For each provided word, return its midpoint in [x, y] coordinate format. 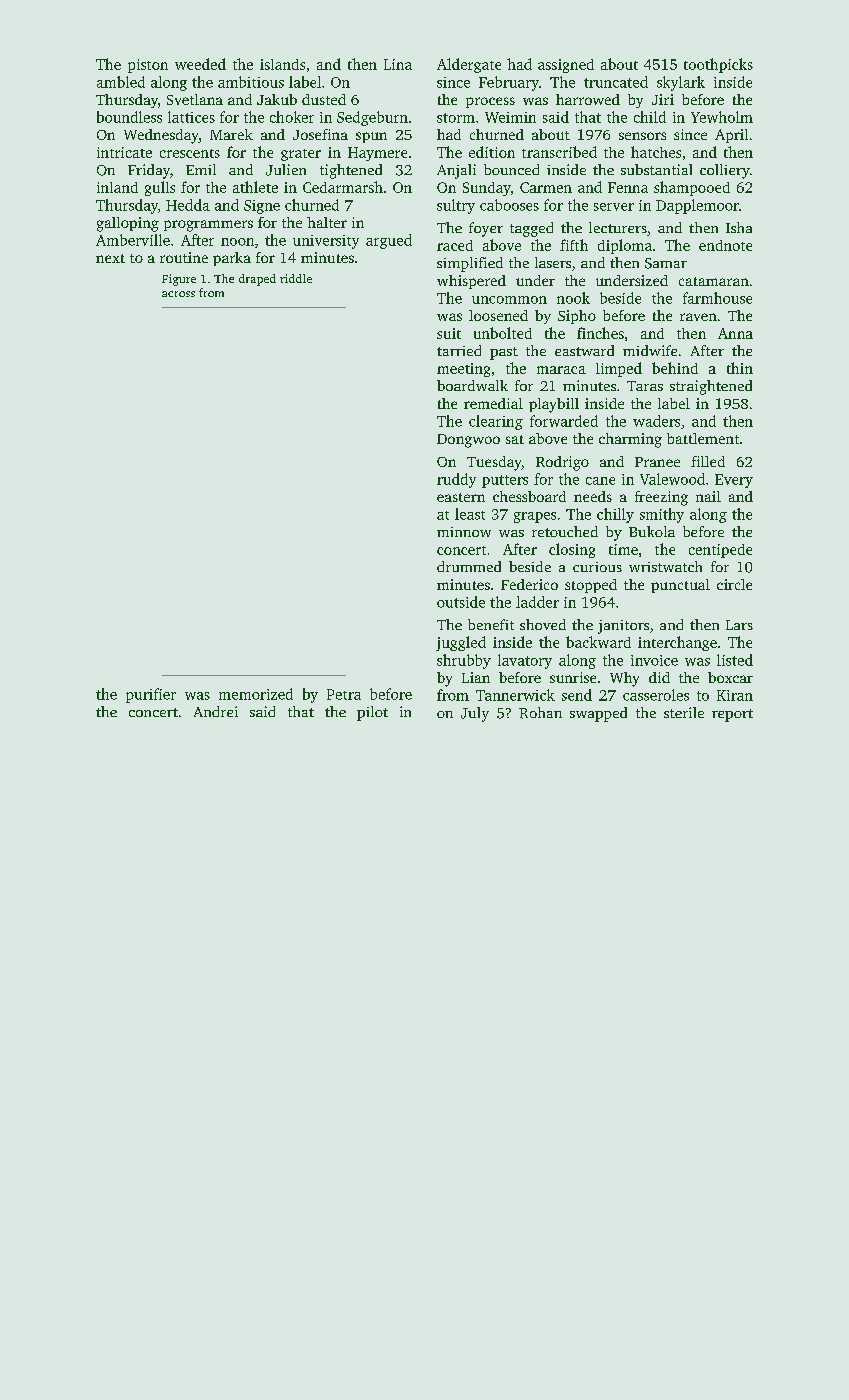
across [178, 294]
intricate [124, 152]
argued [389, 241]
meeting [463, 370]
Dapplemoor [697, 206]
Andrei [216, 711]
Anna [735, 333]
